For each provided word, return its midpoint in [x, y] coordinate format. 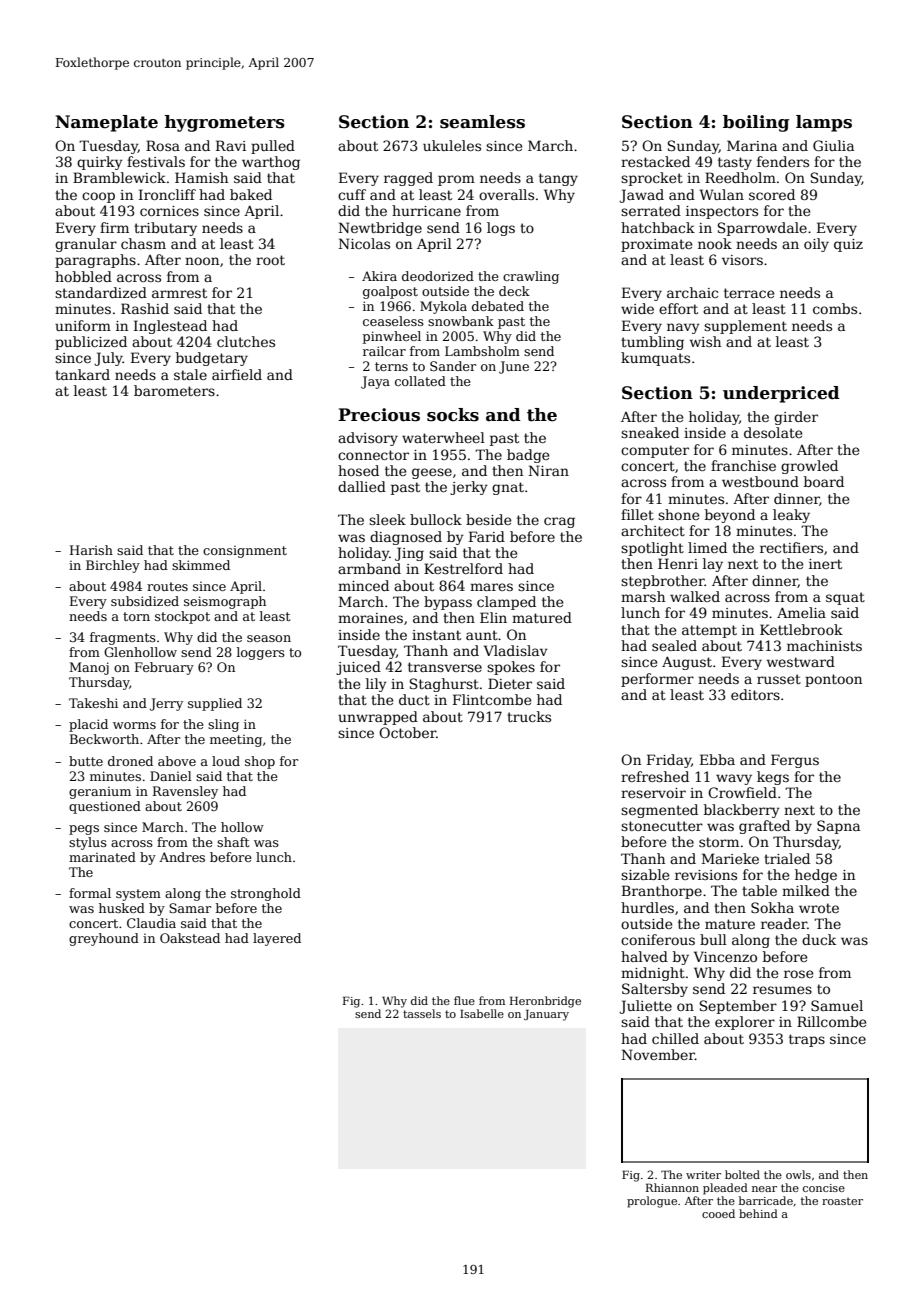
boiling [756, 123]
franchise [743, 465]
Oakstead [190, 938]
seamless [482, 122]
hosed [358, 470]
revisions [706, 875]
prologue [652, 1202]
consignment [245, 552]
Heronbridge [545, 1002]
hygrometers [225, 123]
